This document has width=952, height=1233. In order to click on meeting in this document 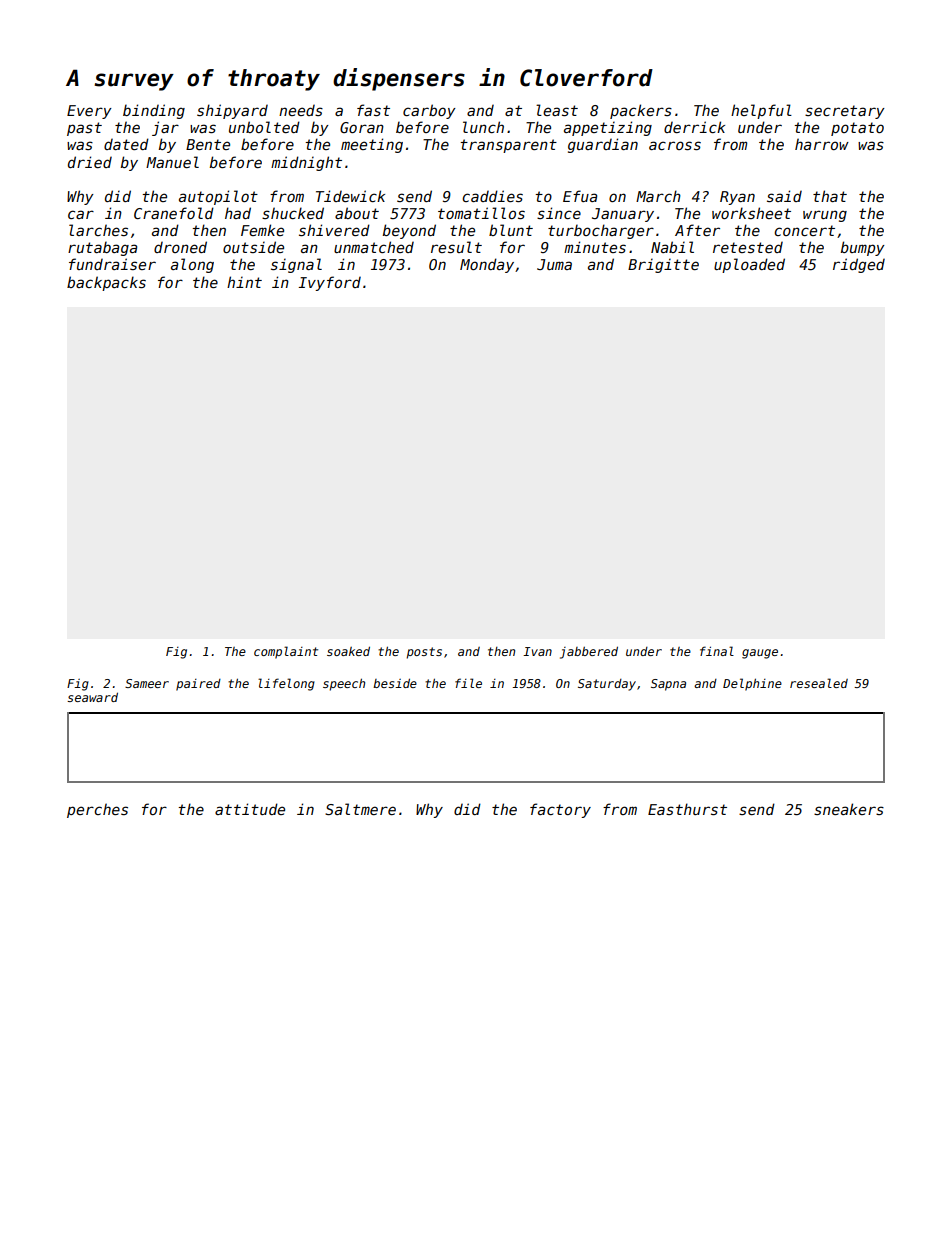, I will do `click(372, 145)`.
